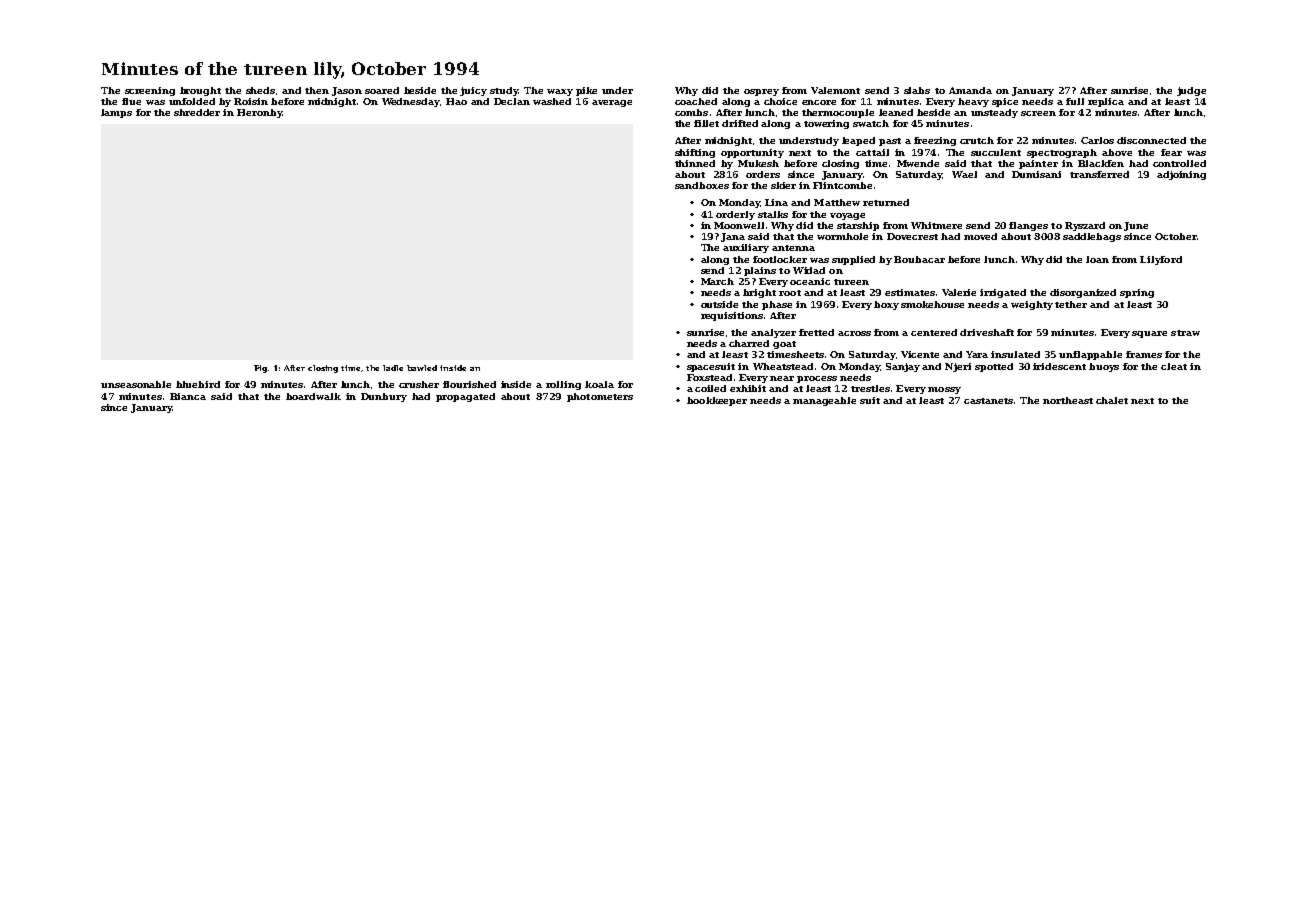  What do you see at coordinates (1092, 237) in the document?
I see `saddlebags` at bounding box center [1092, 237].
